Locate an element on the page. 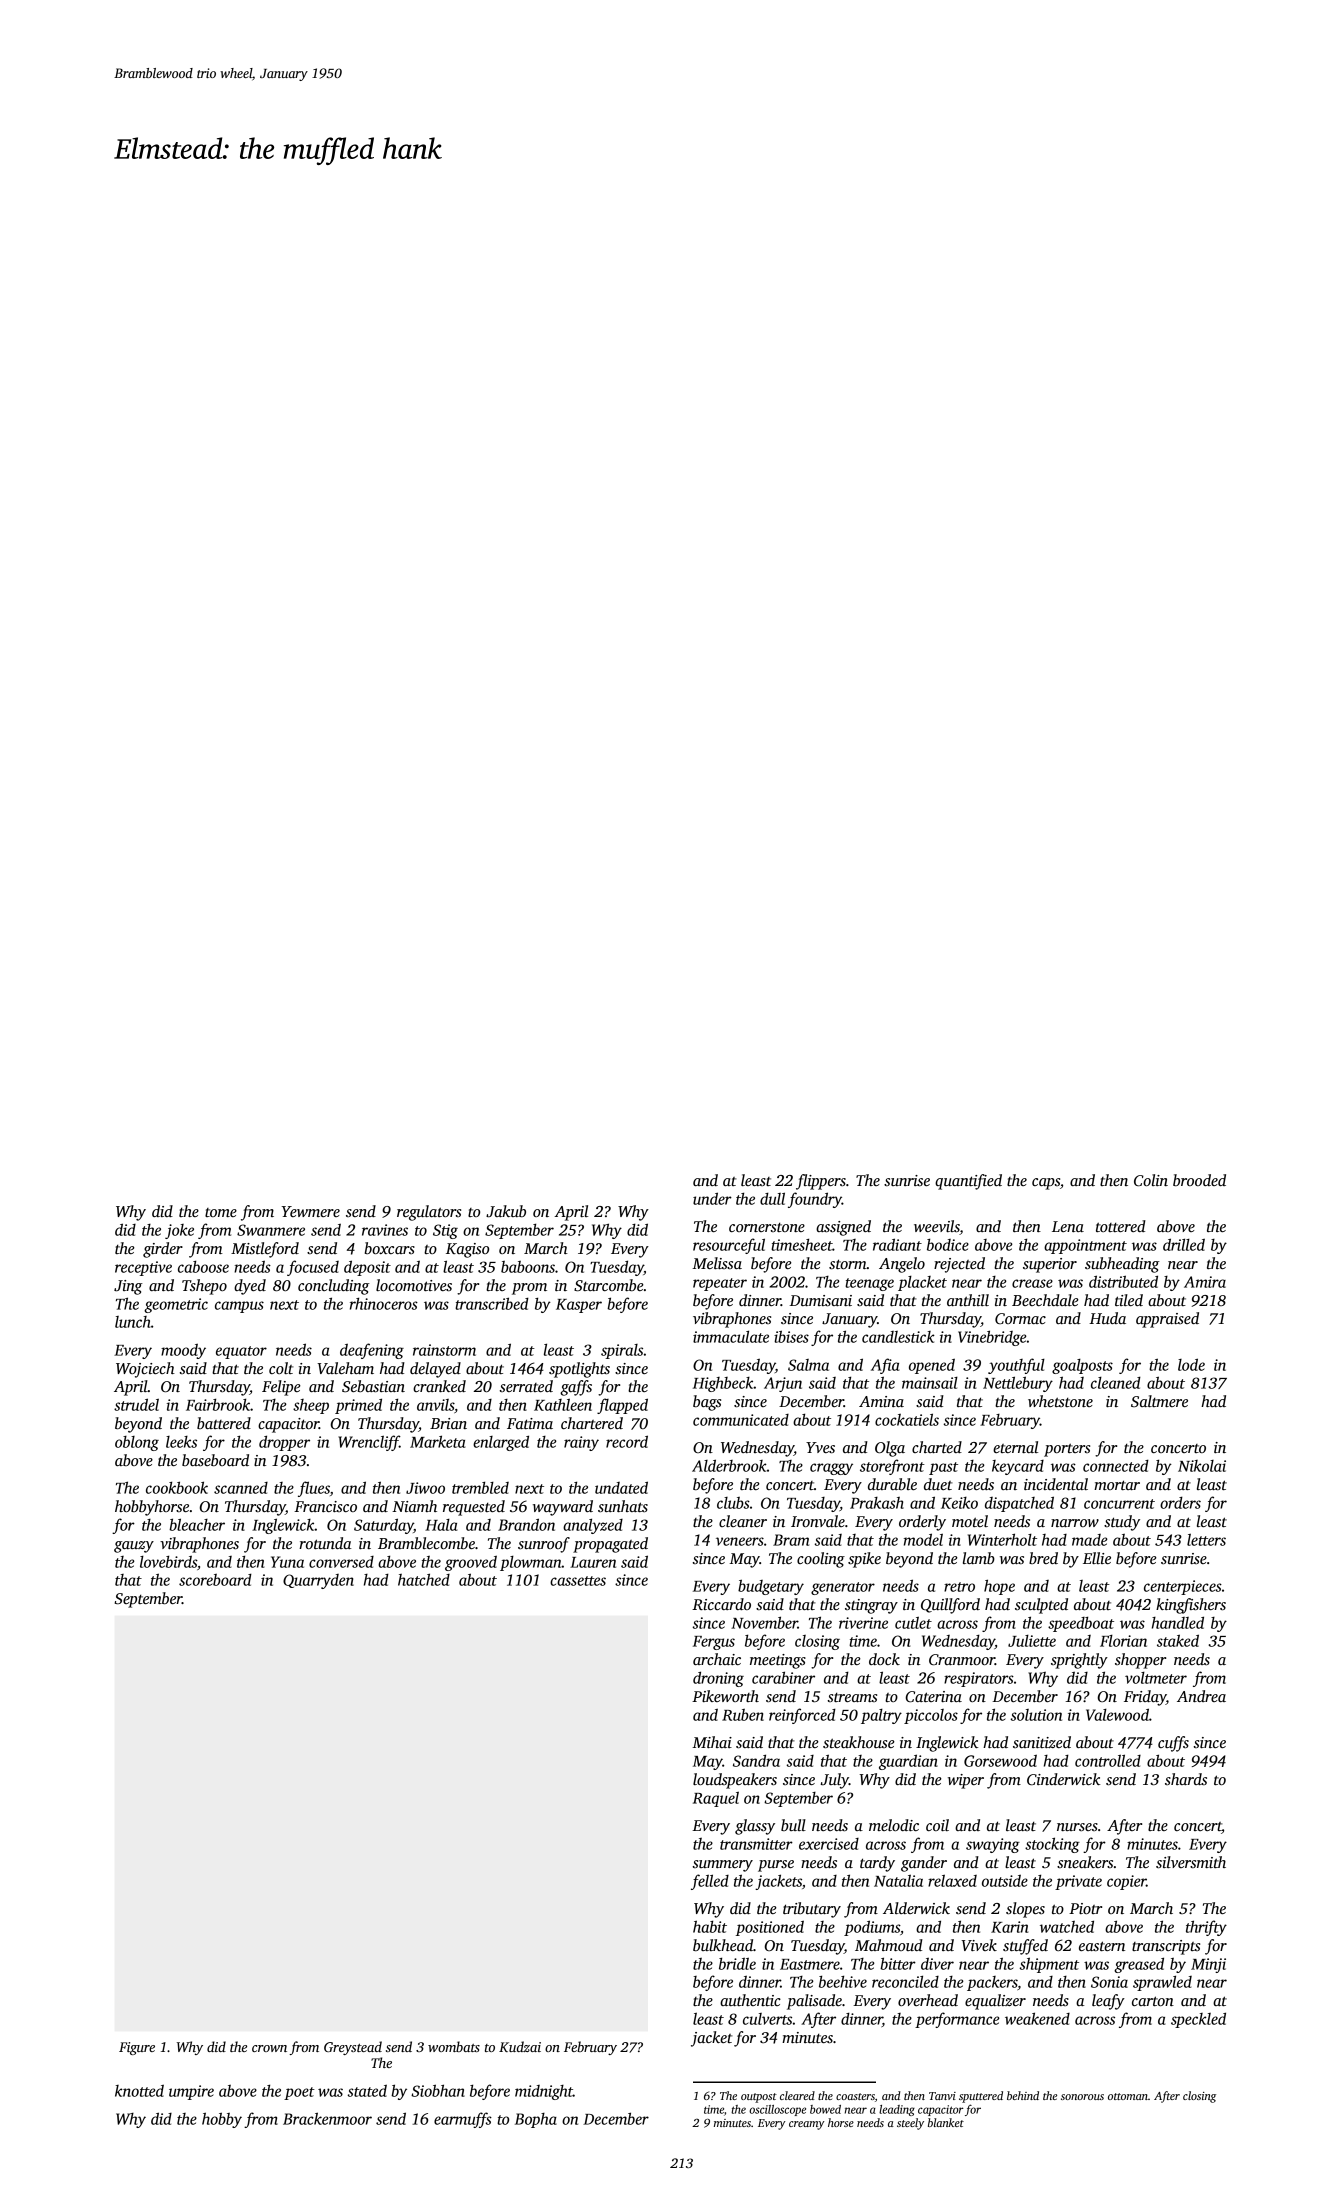 The image size is (1341, 2209). brooded is located at coordinates (1199, 1180).
